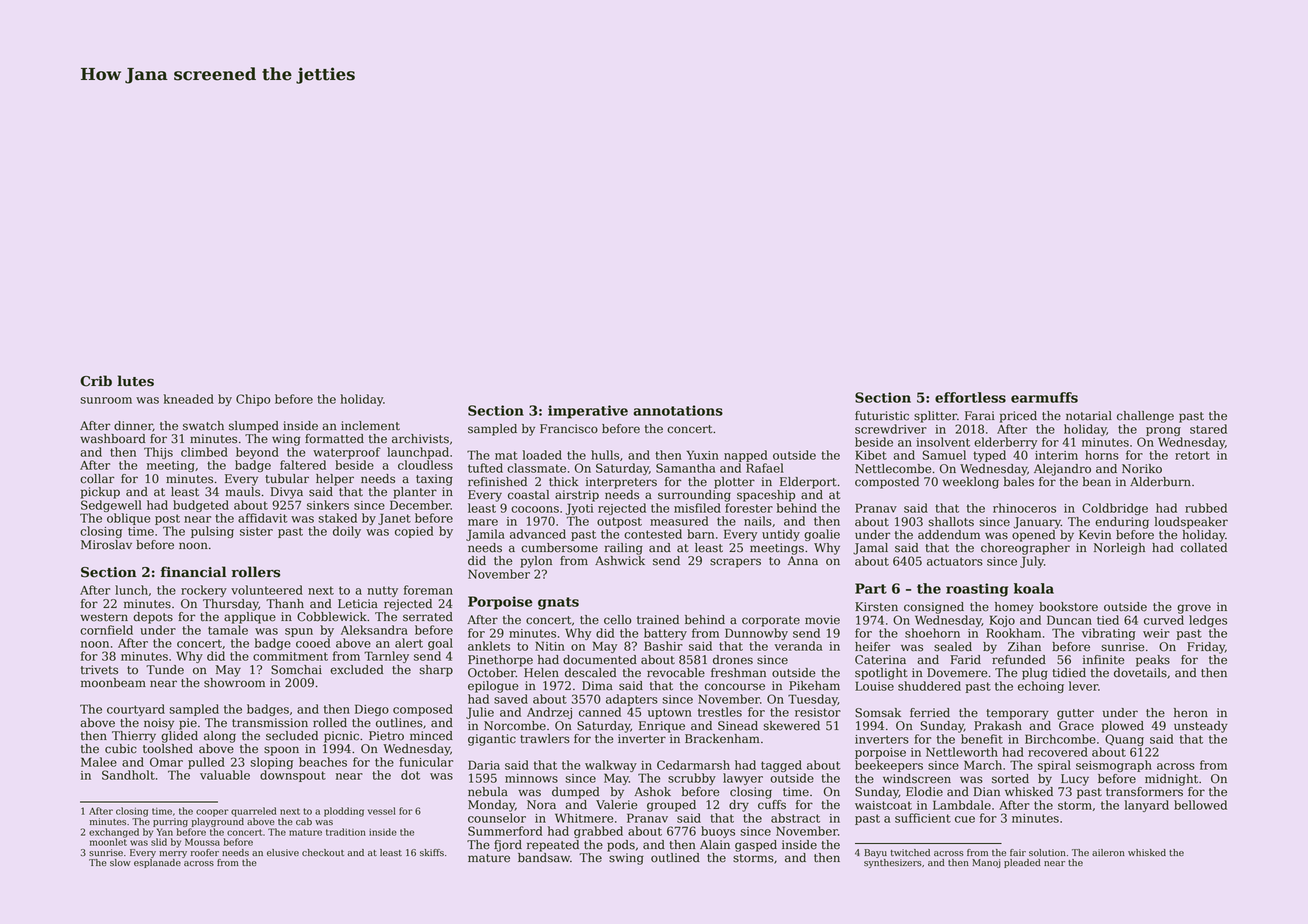 This document has height=924, width=1308. What do you see at coordinates (678, 410) in the document?
I see `annotations` at bounding box center [678, 410].
